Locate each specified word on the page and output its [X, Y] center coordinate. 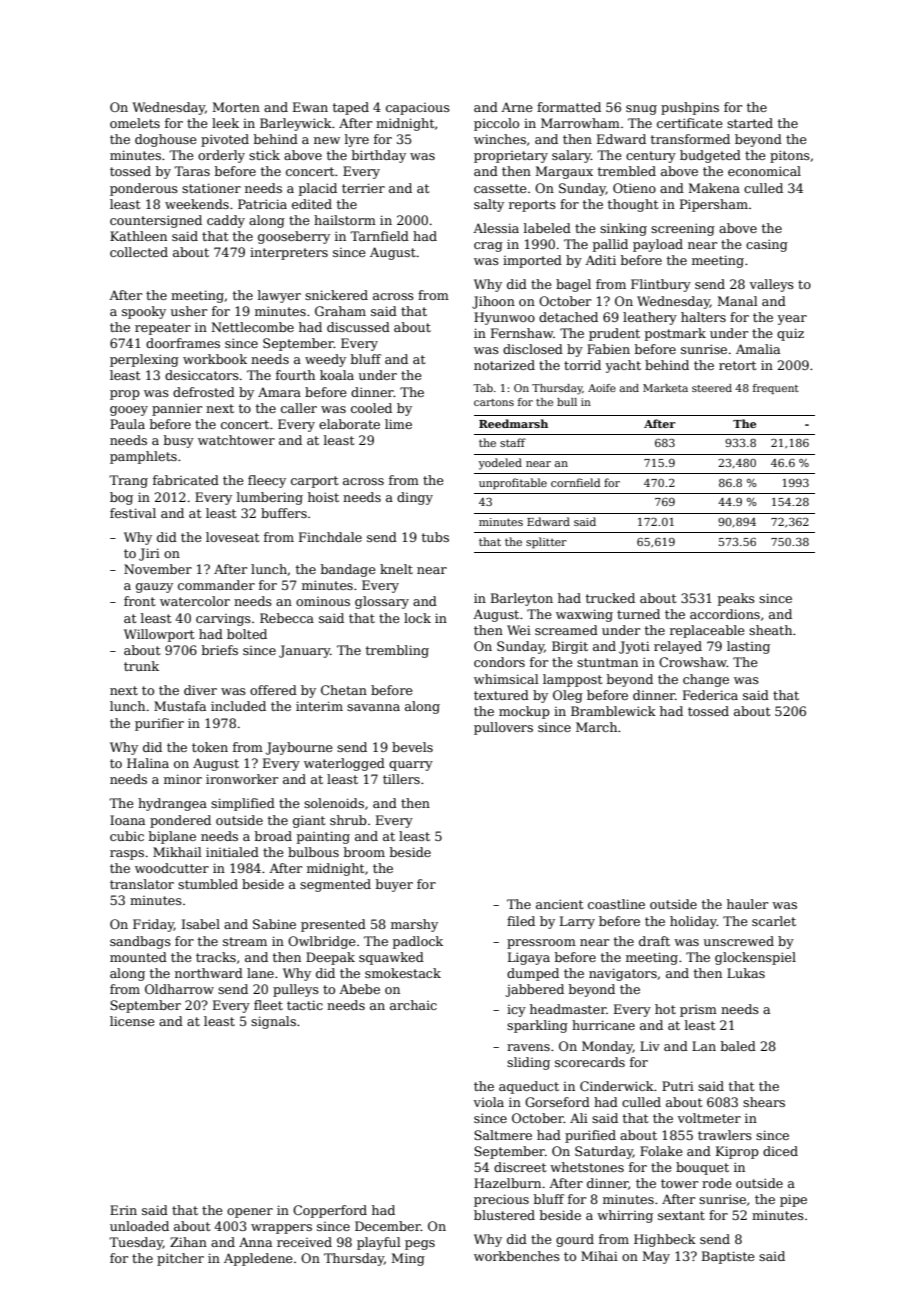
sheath [770, 630]
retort [737, 365]
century [651, 157]
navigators [623, 974]
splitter [546, 543]
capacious [418, 109]
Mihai [599, 1256]
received [304, 1242]
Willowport [159, 635]
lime [398, 424]
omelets [135, 123]
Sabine [274, 924]
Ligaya [529, 958]
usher [189, 311]
